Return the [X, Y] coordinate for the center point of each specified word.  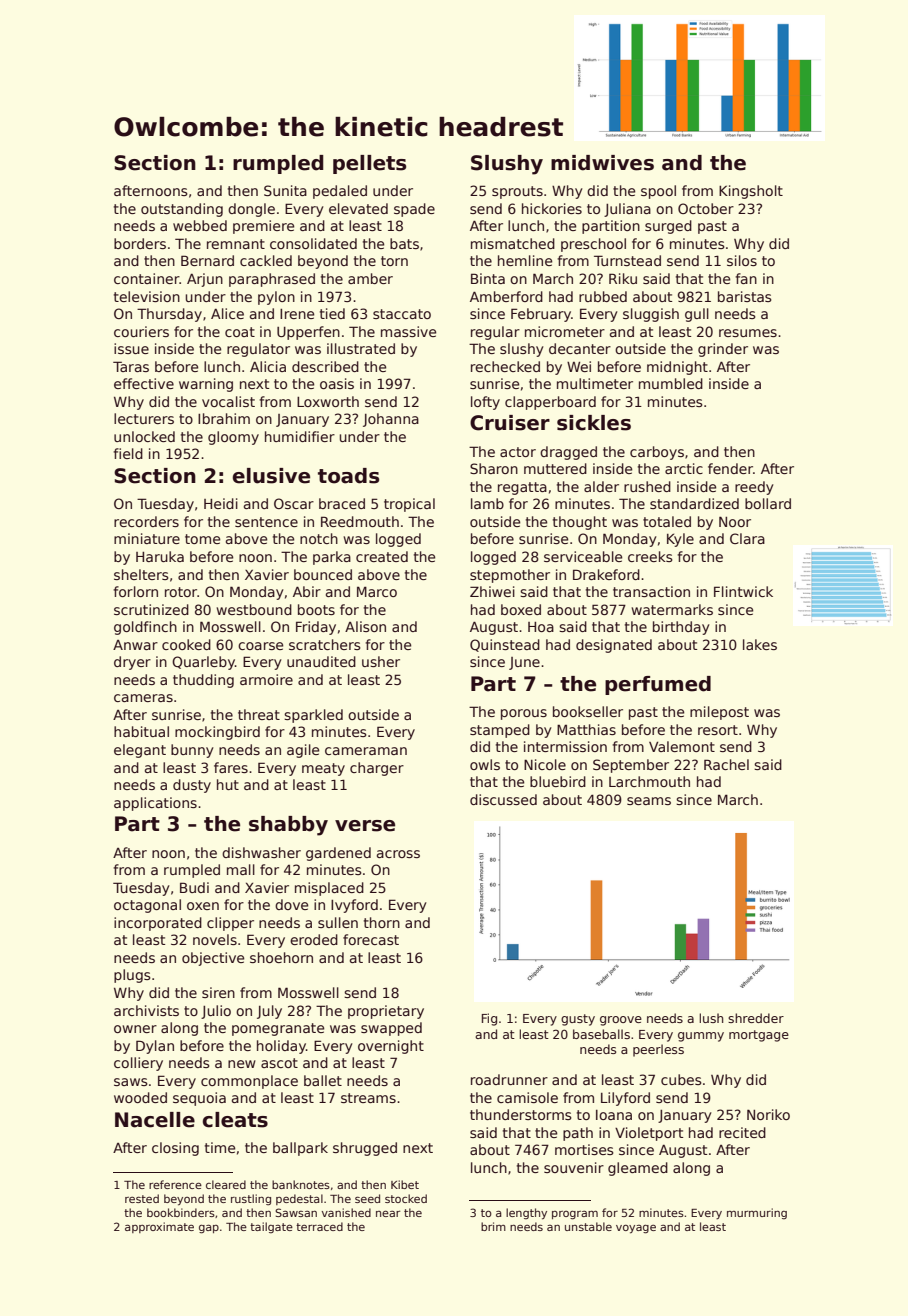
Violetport [649, 1134]
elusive [271, 476]
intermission [565, 746]
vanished [346, 1212]
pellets [369, 164]
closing [175, 1149]
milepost [719, 713]
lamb [487, 503]
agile [303, 751]
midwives [602, 163]
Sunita [285, 190]
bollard [768, 503]
